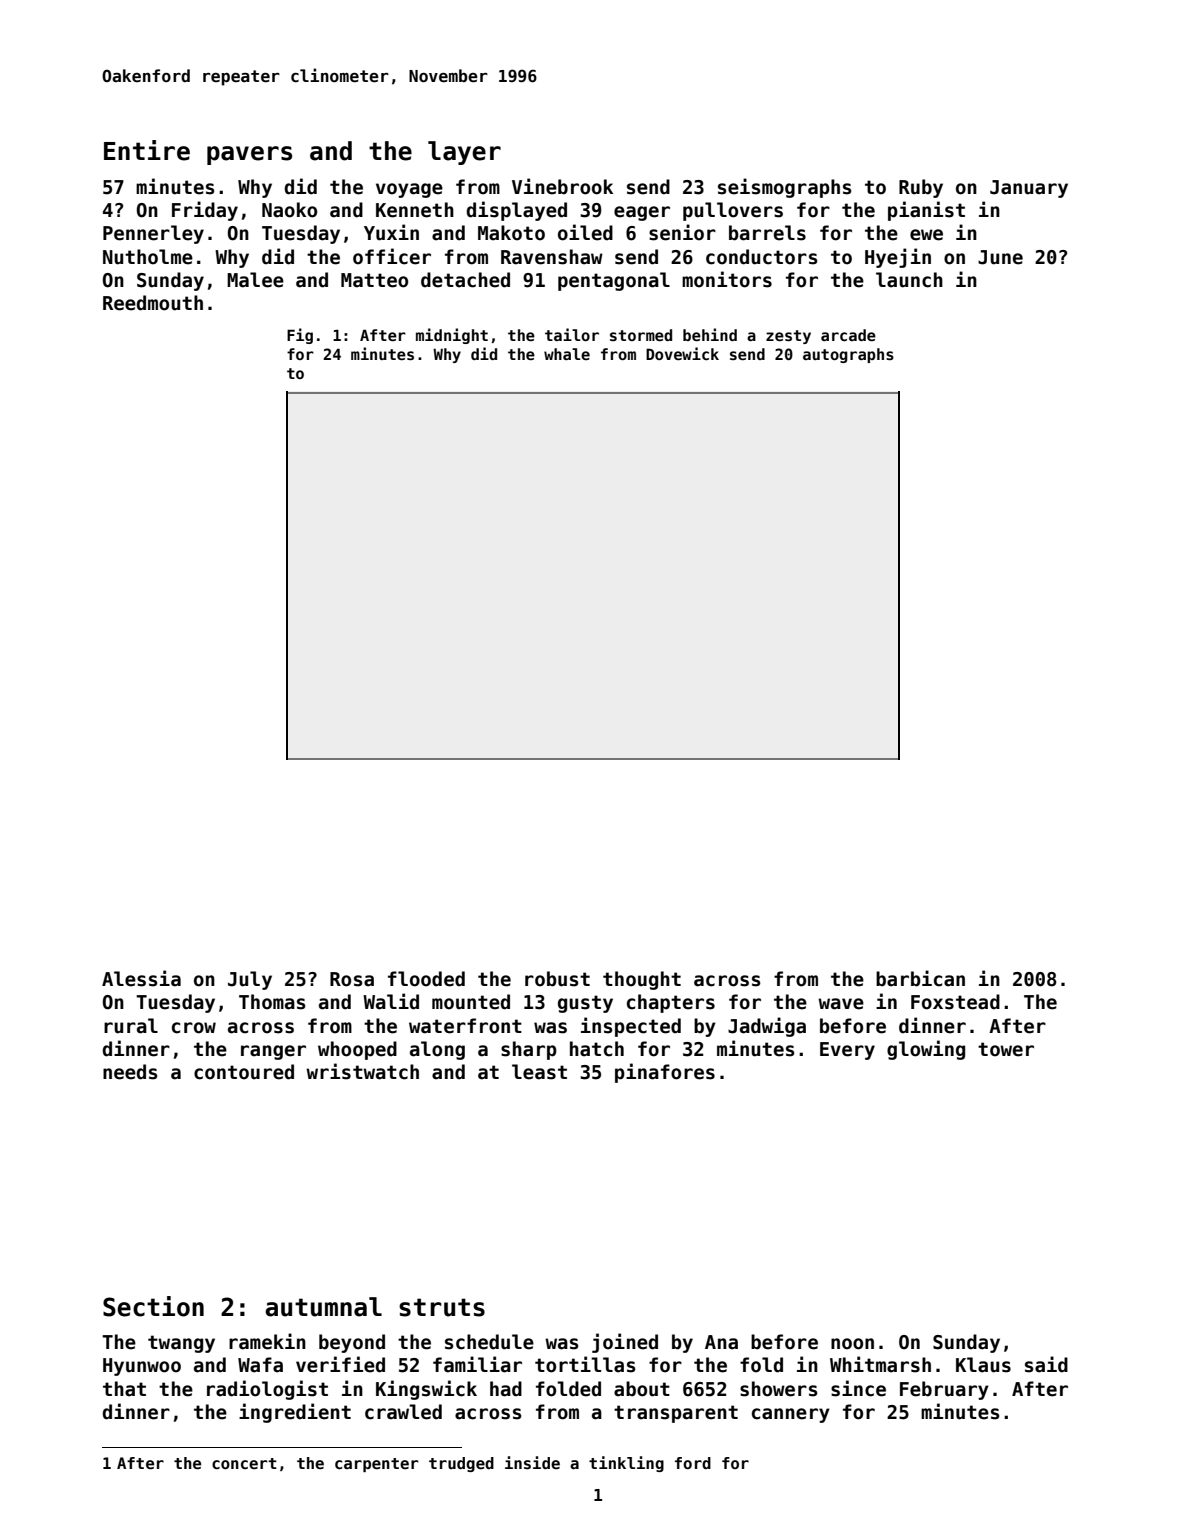 The width and height of the document is (1186, 1534). I want to click on needs, so click(130, 1072).
